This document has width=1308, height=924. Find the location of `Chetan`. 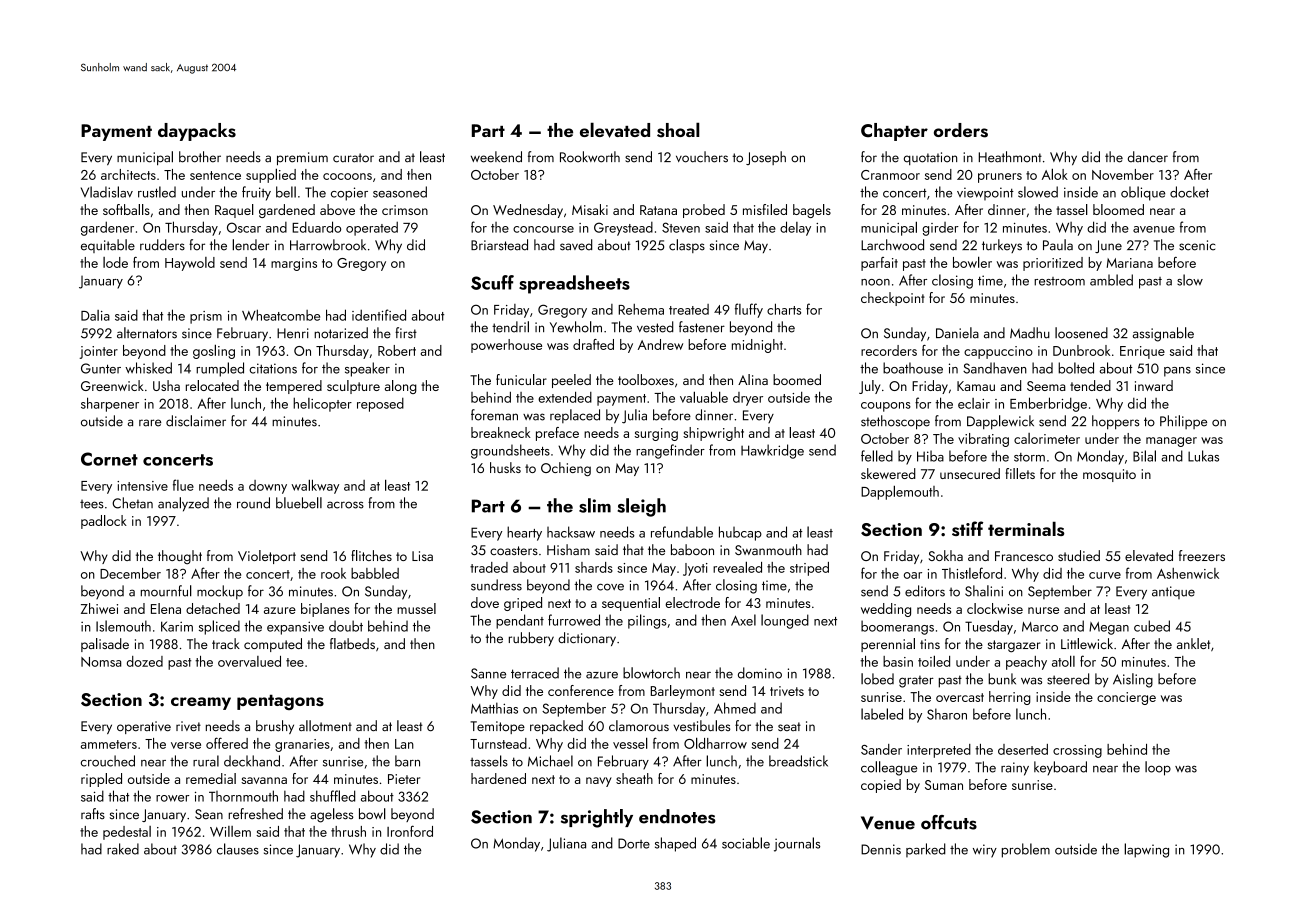

Chetan is located at coordinates (132, 503).
